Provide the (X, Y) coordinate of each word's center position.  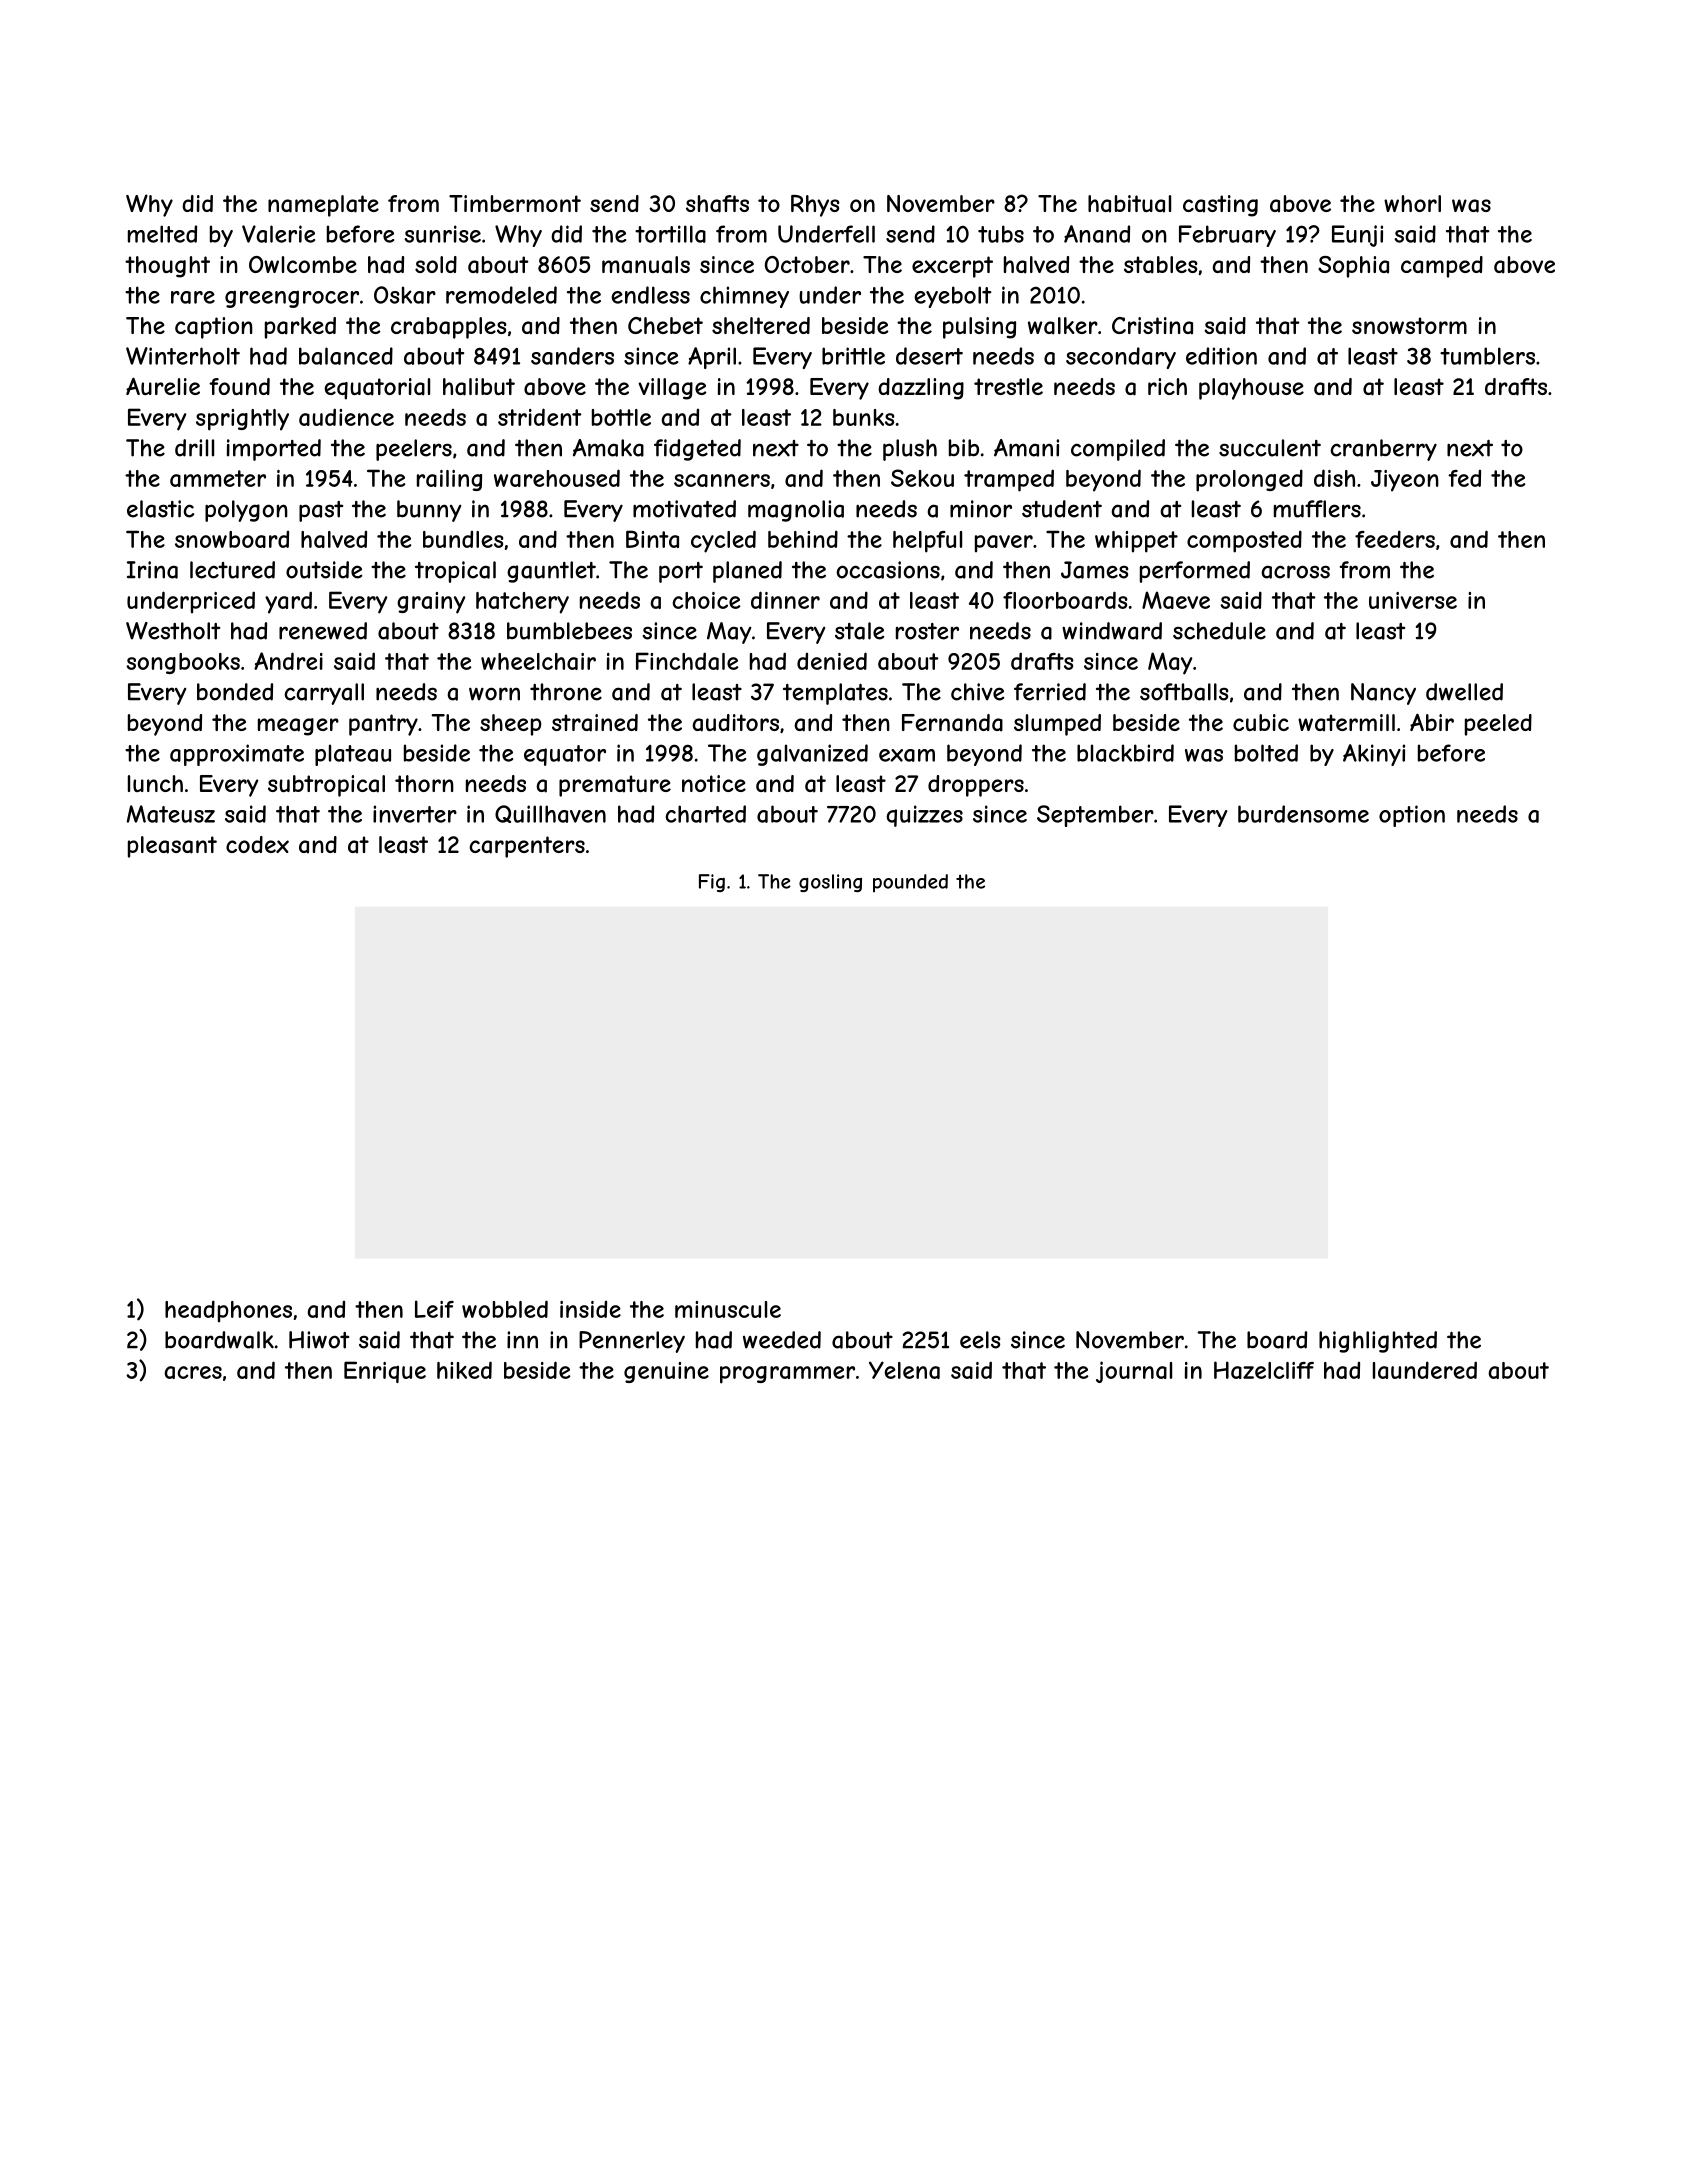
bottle (621, 417)
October (807, 264)
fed (1464, 478)
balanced (346, 356)
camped (1442, 267)
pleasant (172, 847)
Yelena (904, 1370)
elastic (160, 509)
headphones (228, 1311)
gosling (830, 883)
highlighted (1378, 1342)
